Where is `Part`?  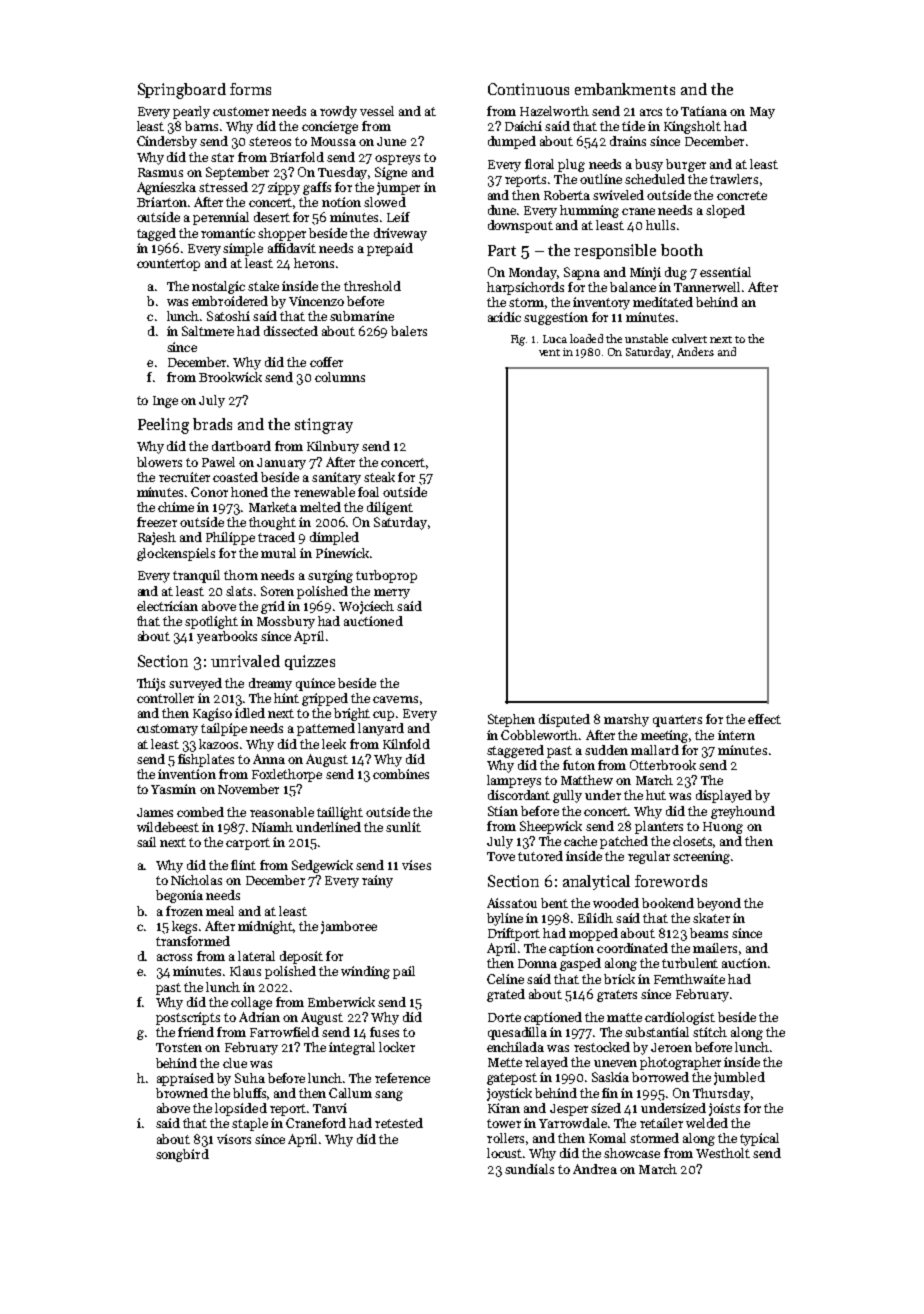
Part is located at coordinates (502, 250).
